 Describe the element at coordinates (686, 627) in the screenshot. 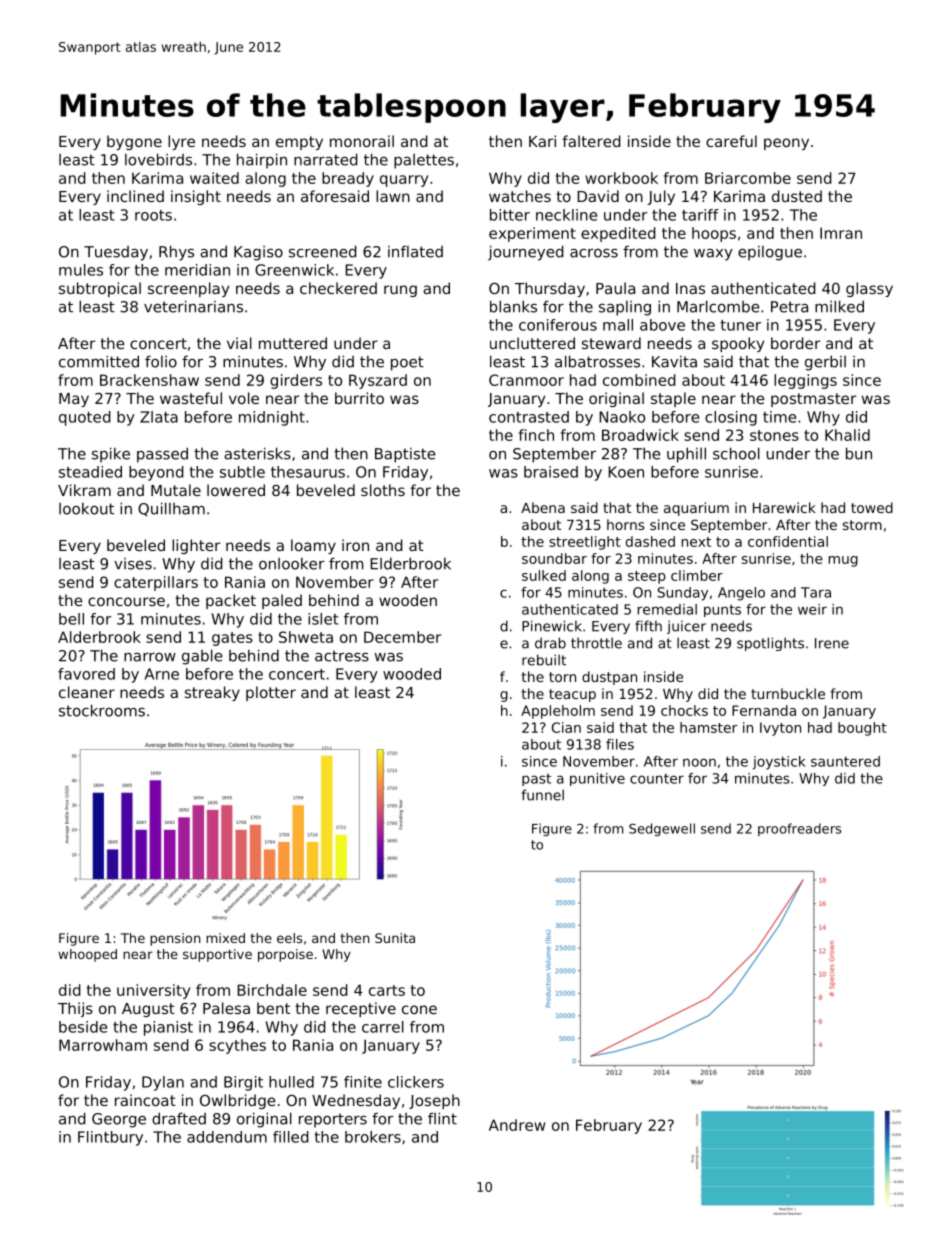

I see `juicer` at that location.
